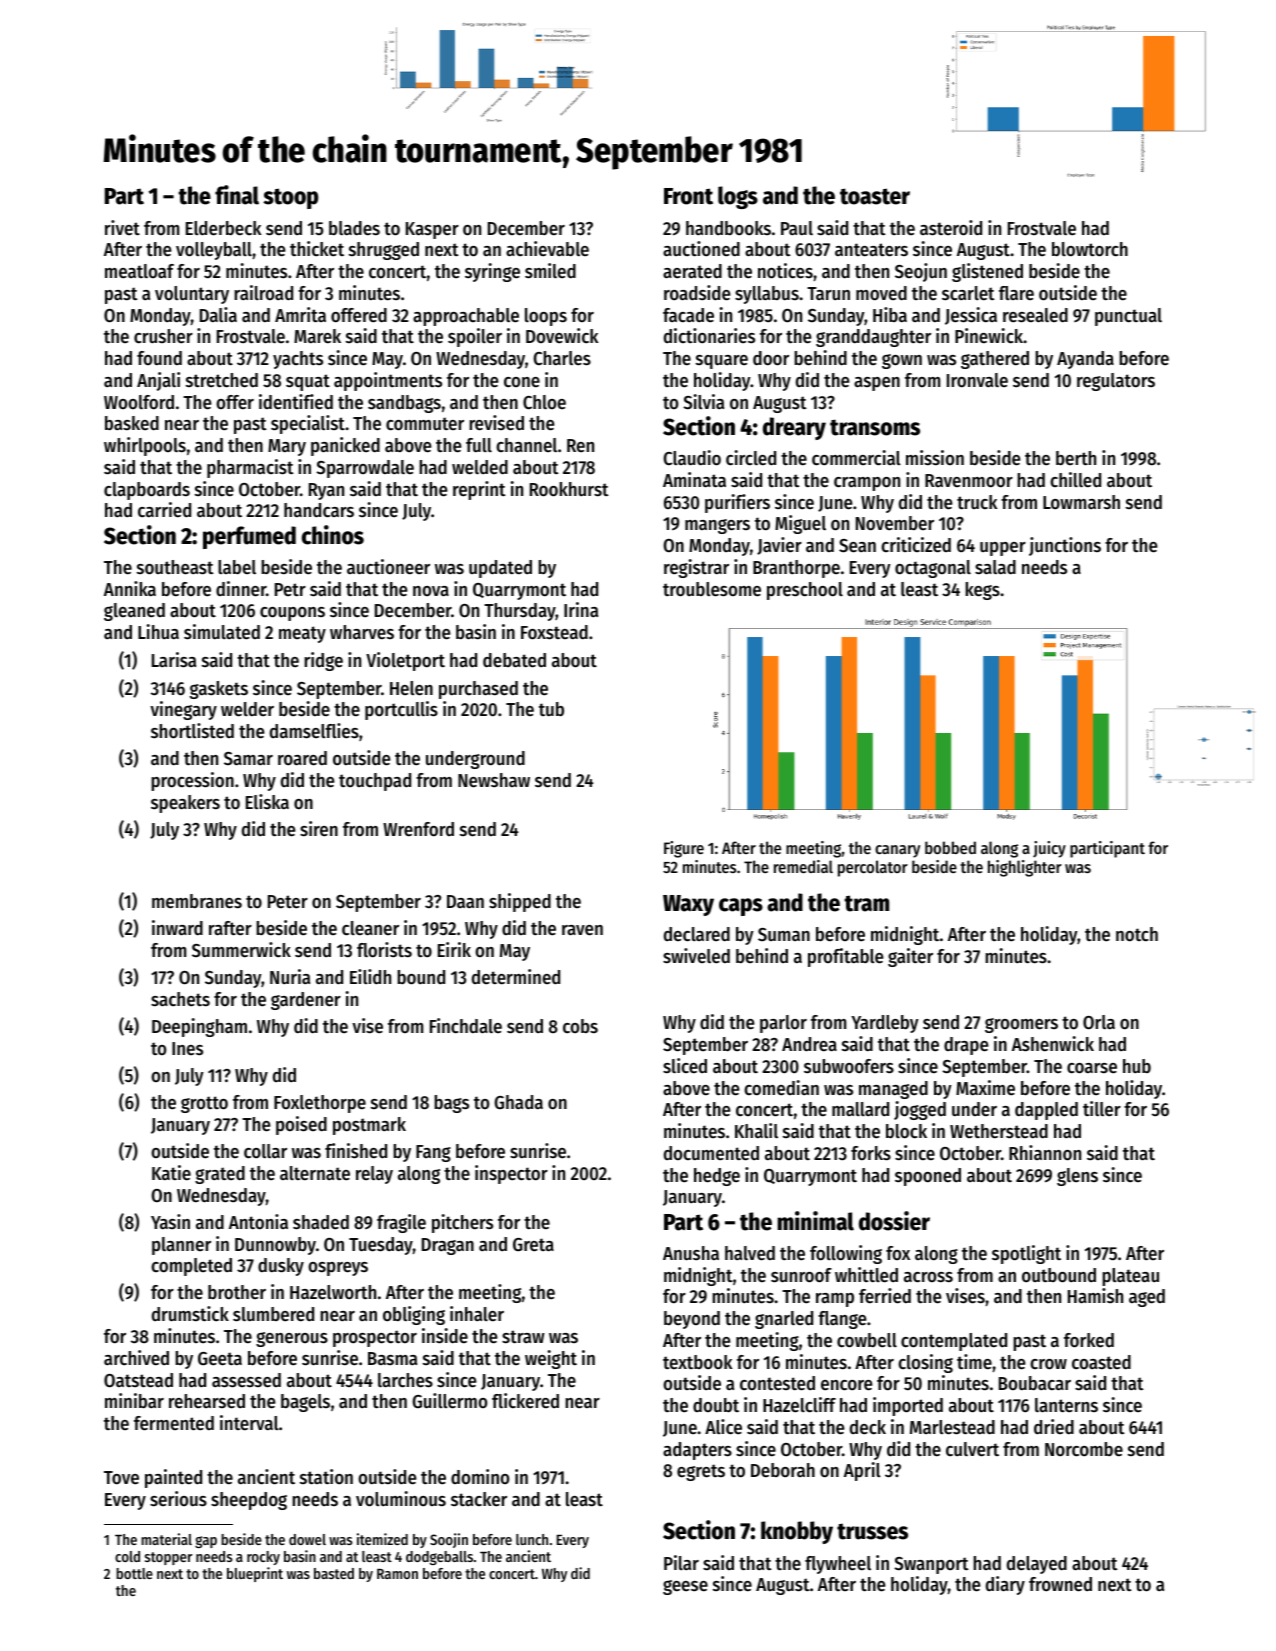  Describe the element at coordinates (688, 905) in the image. I see `Waxy` at that location.
